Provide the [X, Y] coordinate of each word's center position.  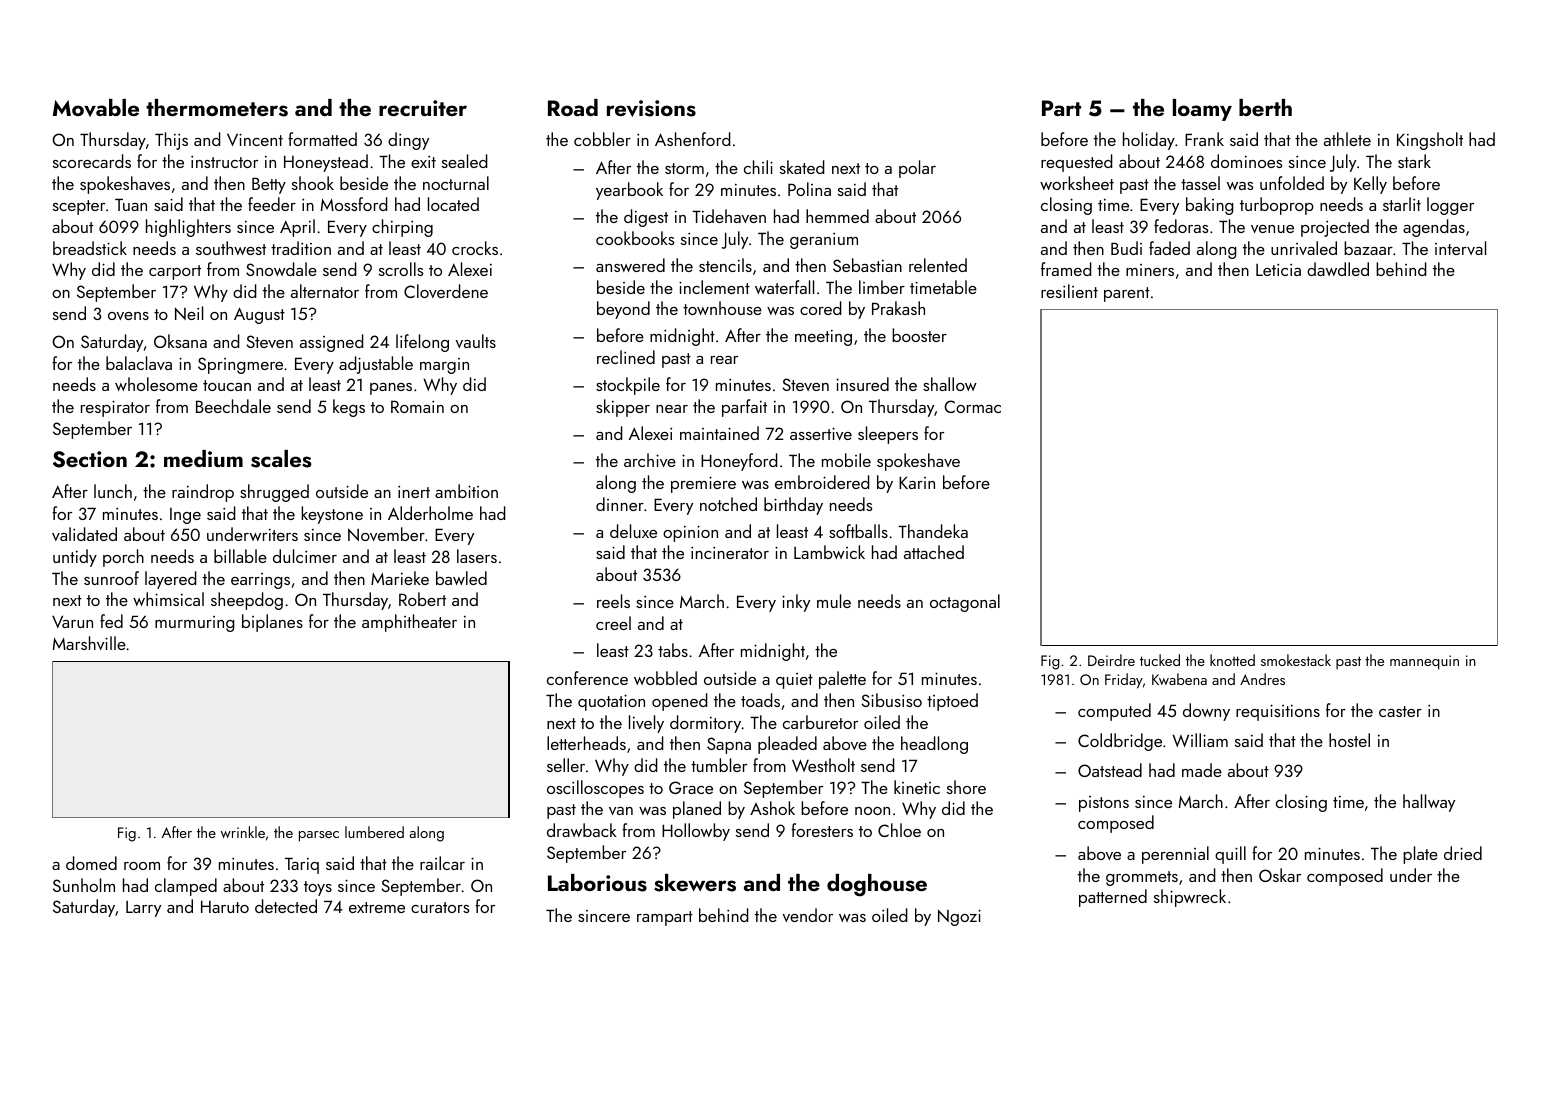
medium [203, 458]
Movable [96, 108]
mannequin [1424, 662]
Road [573, 107]
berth [1265, 107]
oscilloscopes [595, 789]
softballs [858, 531]
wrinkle [243, 832]
